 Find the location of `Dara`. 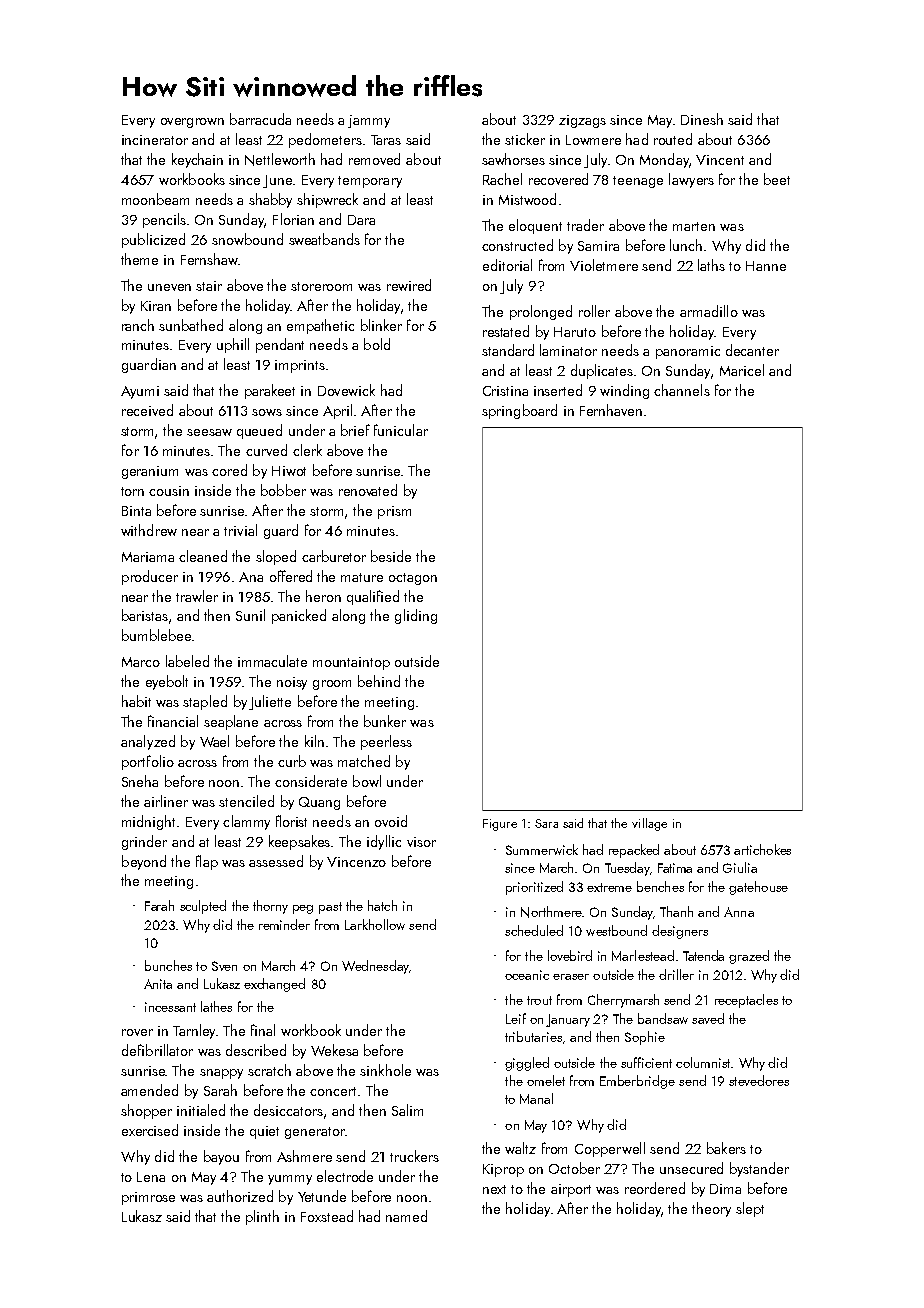

Dara is located at coordinates (361, 220).
